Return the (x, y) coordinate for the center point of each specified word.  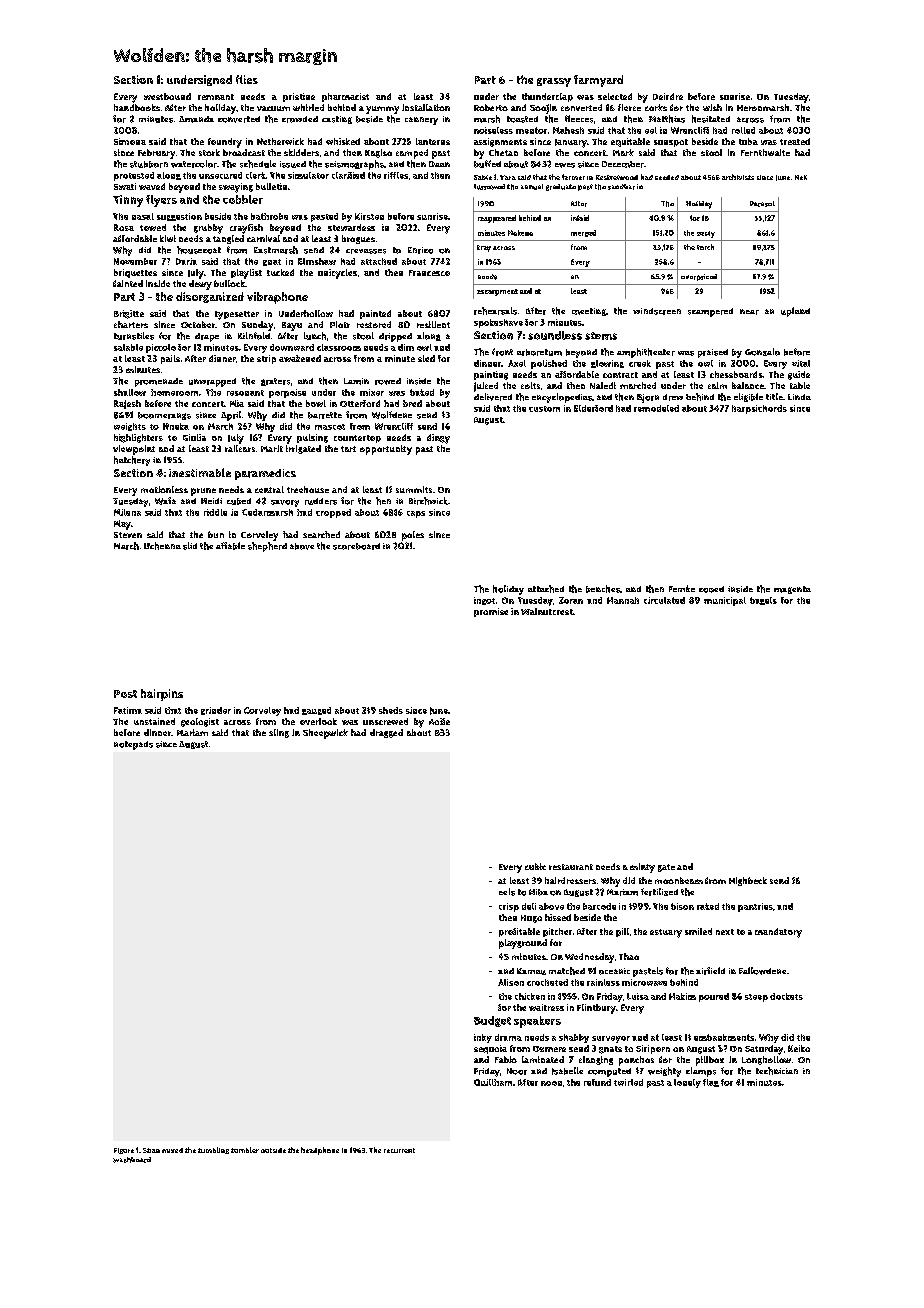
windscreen (657, 311)
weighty (664, 1072)
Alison (511, 982)
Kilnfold (254, 336)
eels (507, 892)
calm (717, 385)
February (156, 154)
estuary (666, 933)
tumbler (245, 1150)
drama (508, 1037)
